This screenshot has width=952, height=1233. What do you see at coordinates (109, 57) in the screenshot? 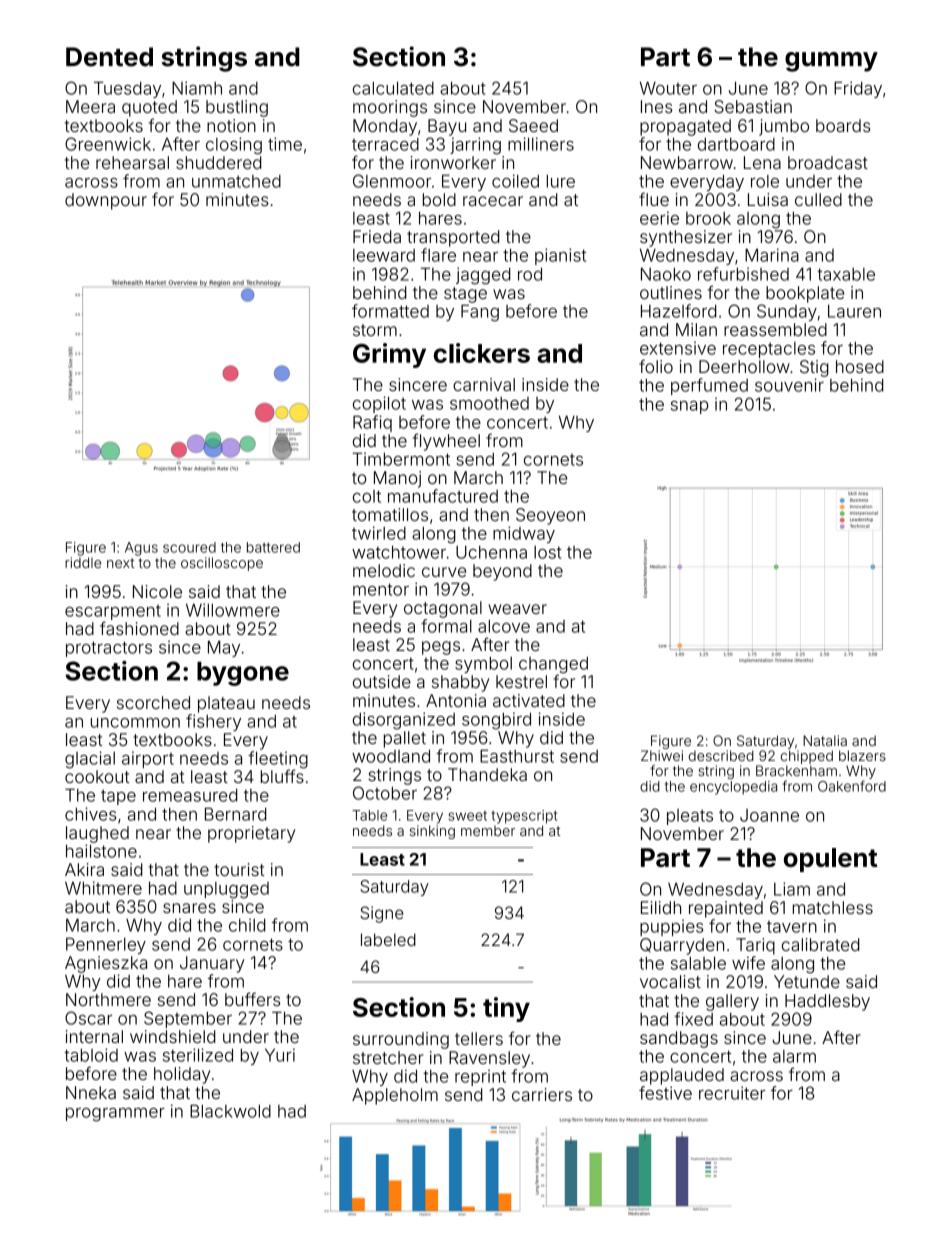
I see `Dented` at bounding box center [109, 57].
